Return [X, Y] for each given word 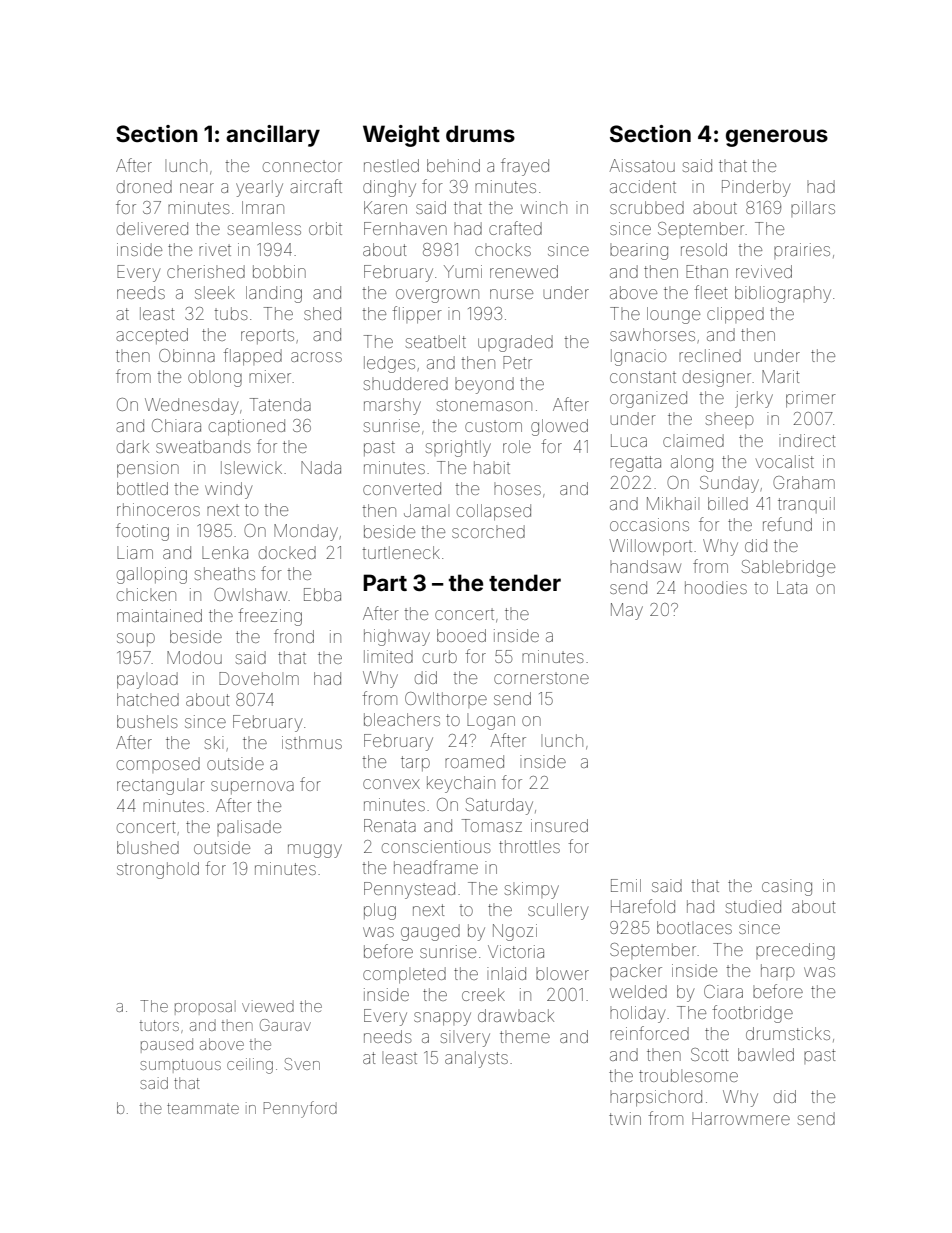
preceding [795, 951]
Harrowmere [741, 1118]
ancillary [273, 136]
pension [148, 469]
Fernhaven [405, 228]
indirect [807, 440]
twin [625, 1118]
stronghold [158, 870]
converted [402, 488]
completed [404, 975]
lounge [673, 315]
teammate [203, 1108]
